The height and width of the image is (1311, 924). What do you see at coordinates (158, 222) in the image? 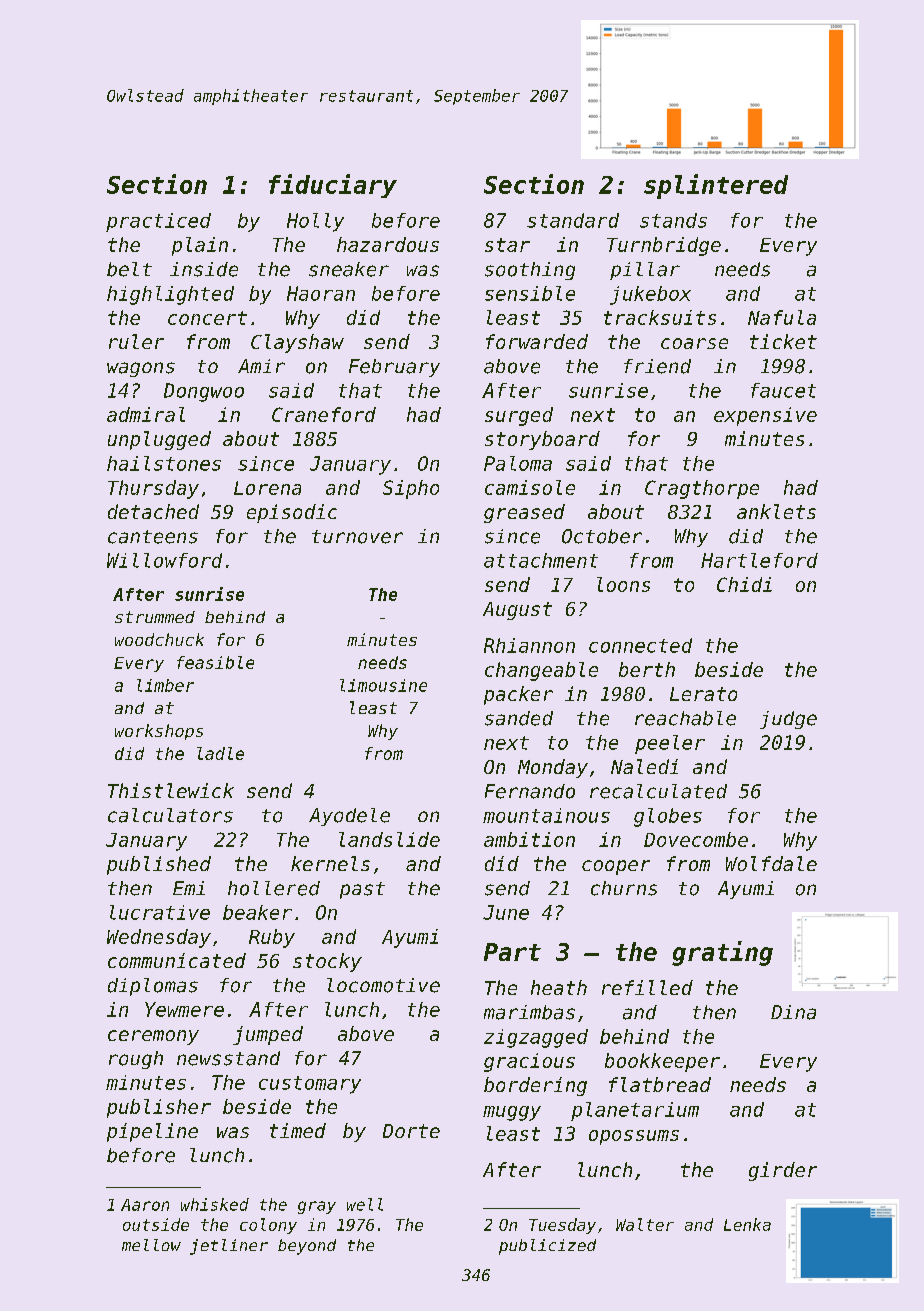
I see `practiced` at bounding box center [158, 222].
